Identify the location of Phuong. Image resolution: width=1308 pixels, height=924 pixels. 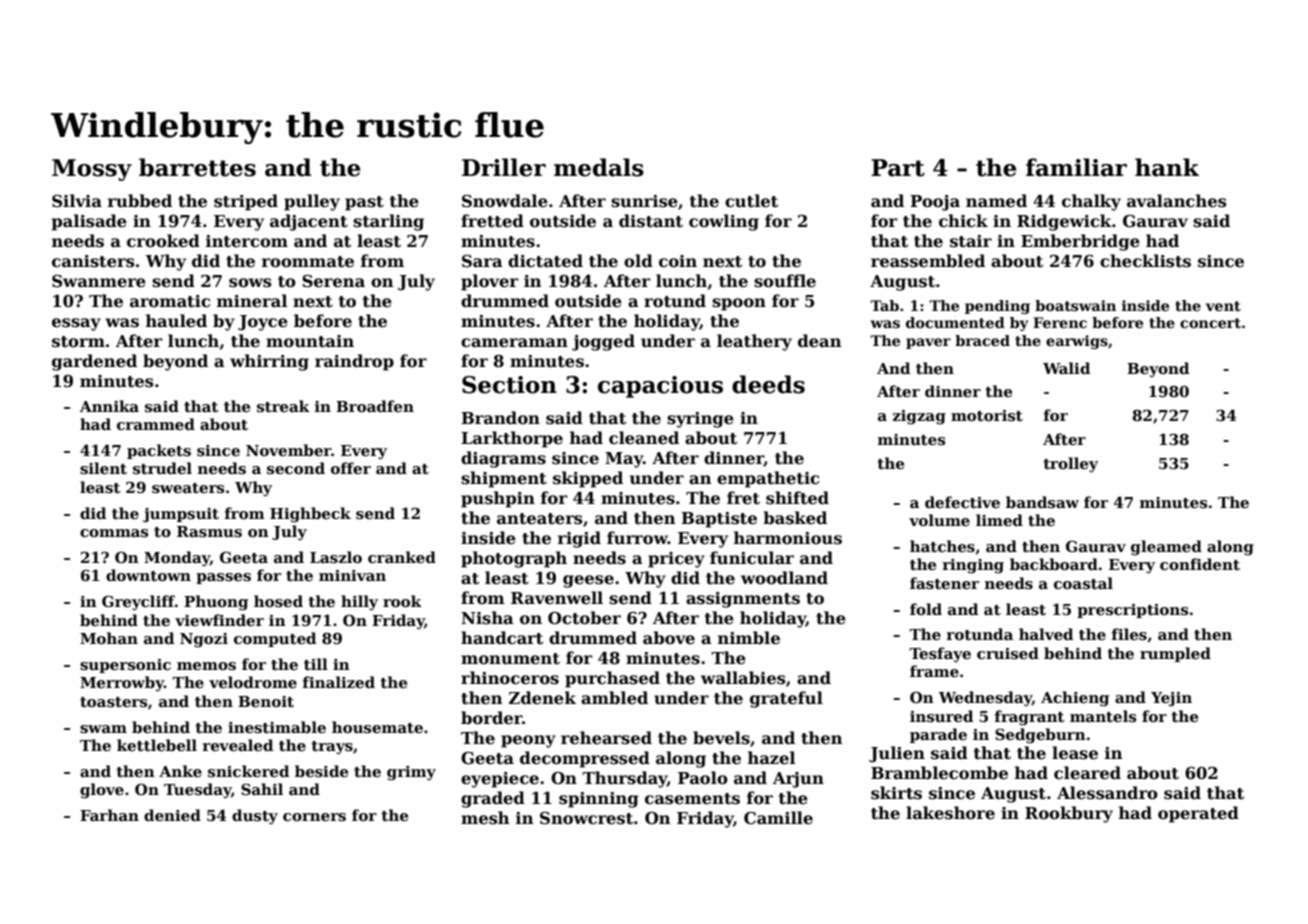
(216, 603).
